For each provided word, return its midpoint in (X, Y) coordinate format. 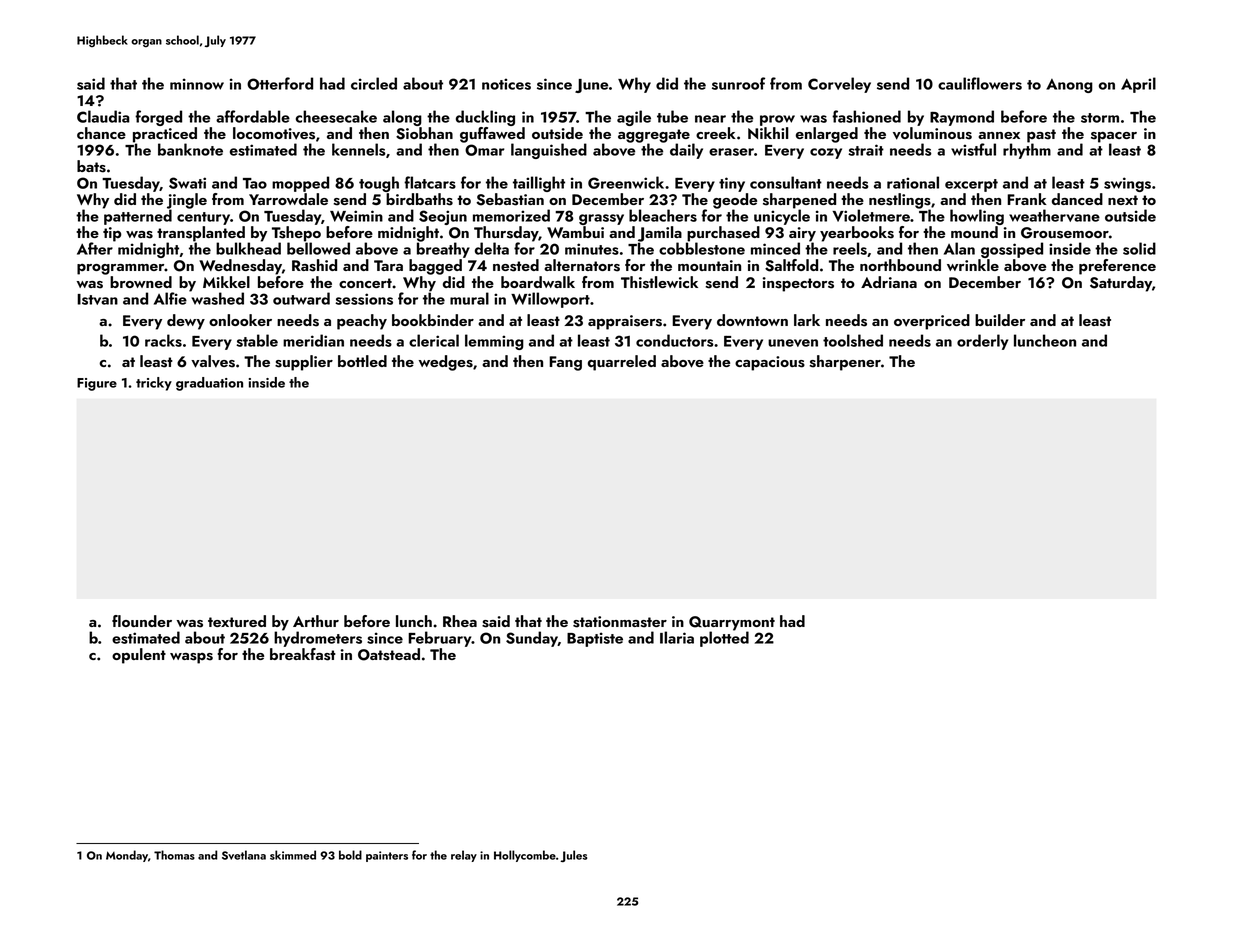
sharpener (845, 363)
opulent (139, 656)
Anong (1069, 86)
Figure (97, 384)
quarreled (622, 363)
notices (506, 84)
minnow (197, 84)
